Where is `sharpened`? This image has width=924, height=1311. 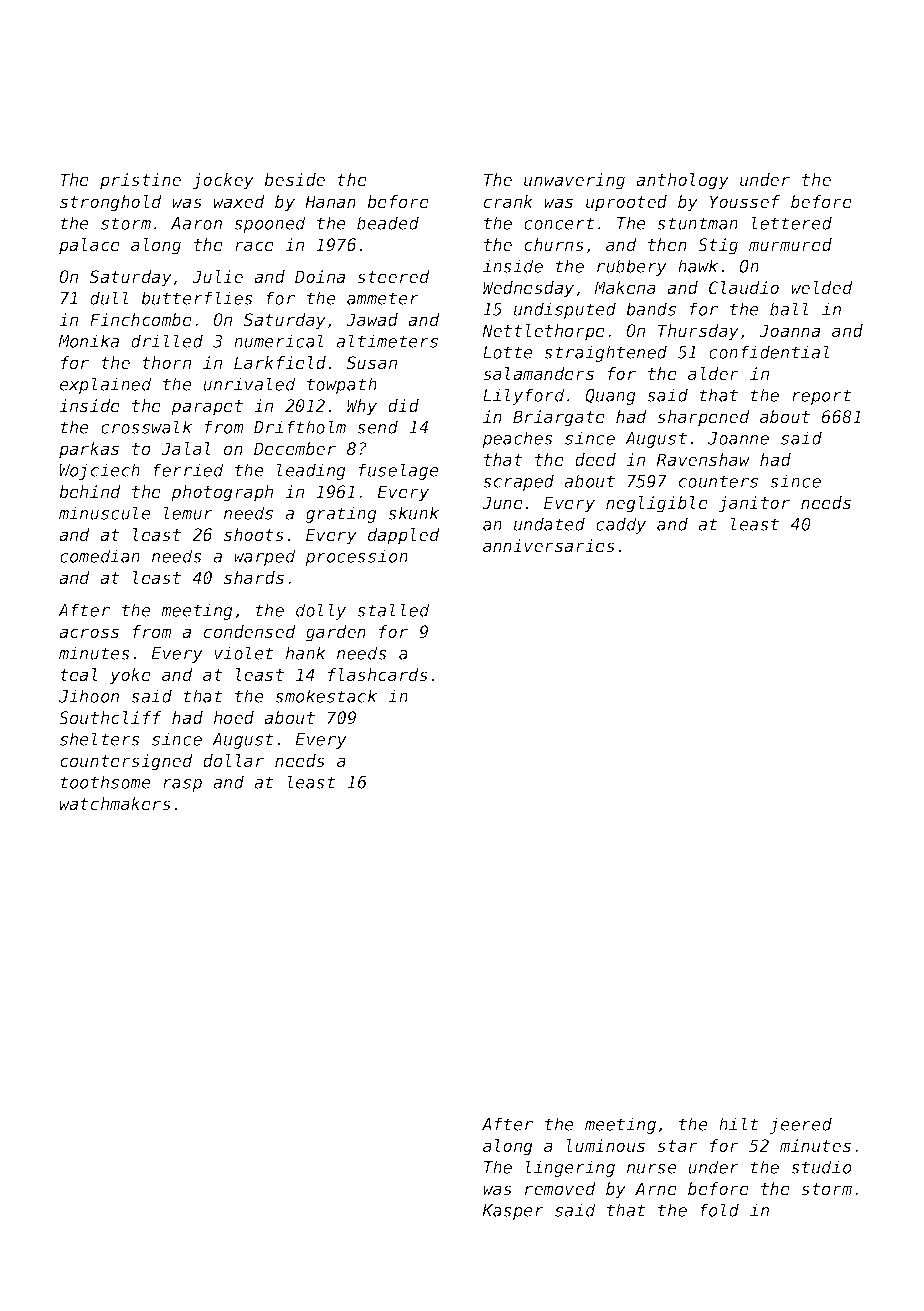
sharpened is located at coordinates (703, 418).
